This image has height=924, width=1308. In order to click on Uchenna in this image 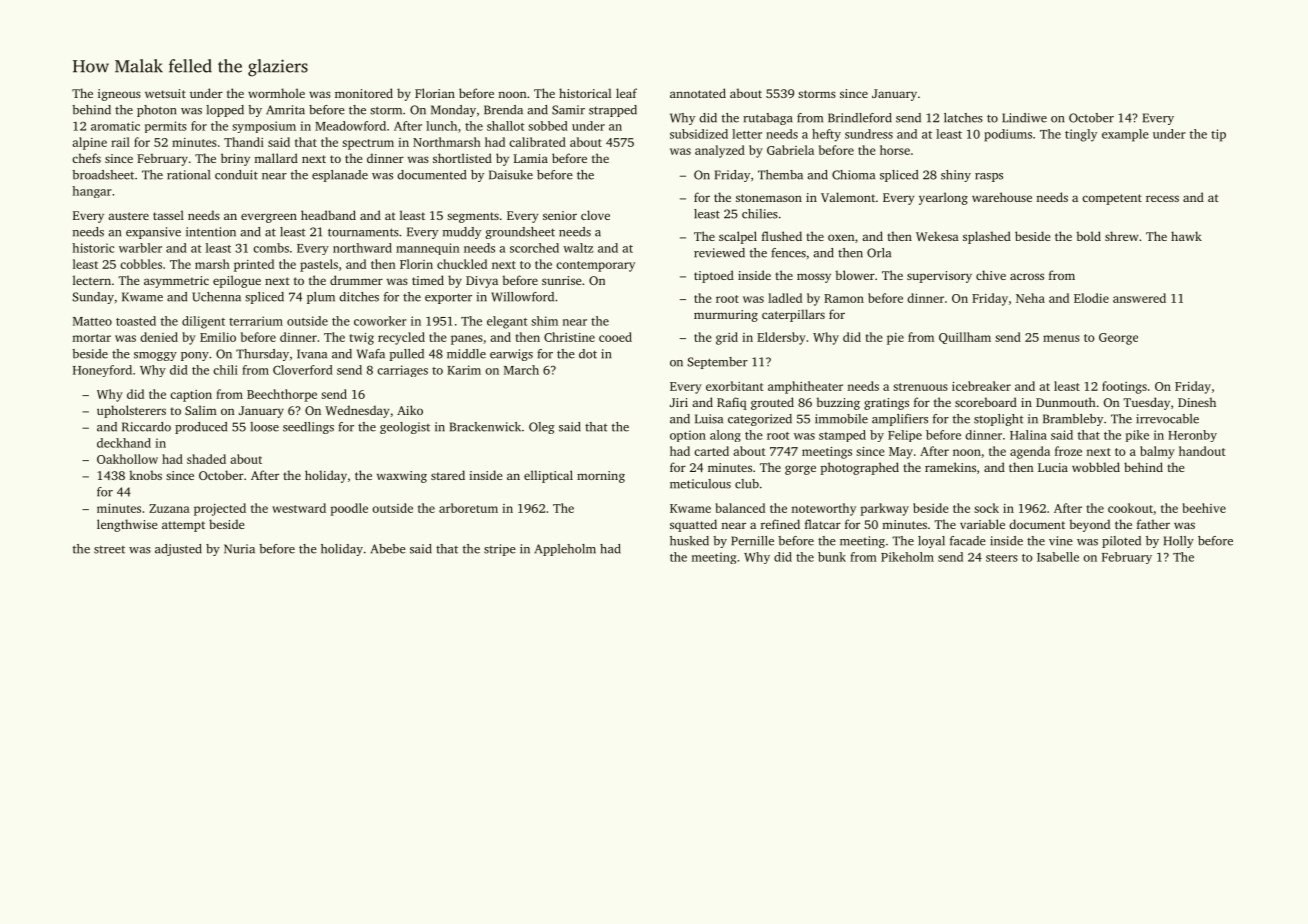, I will do `click(216, 297)`.
